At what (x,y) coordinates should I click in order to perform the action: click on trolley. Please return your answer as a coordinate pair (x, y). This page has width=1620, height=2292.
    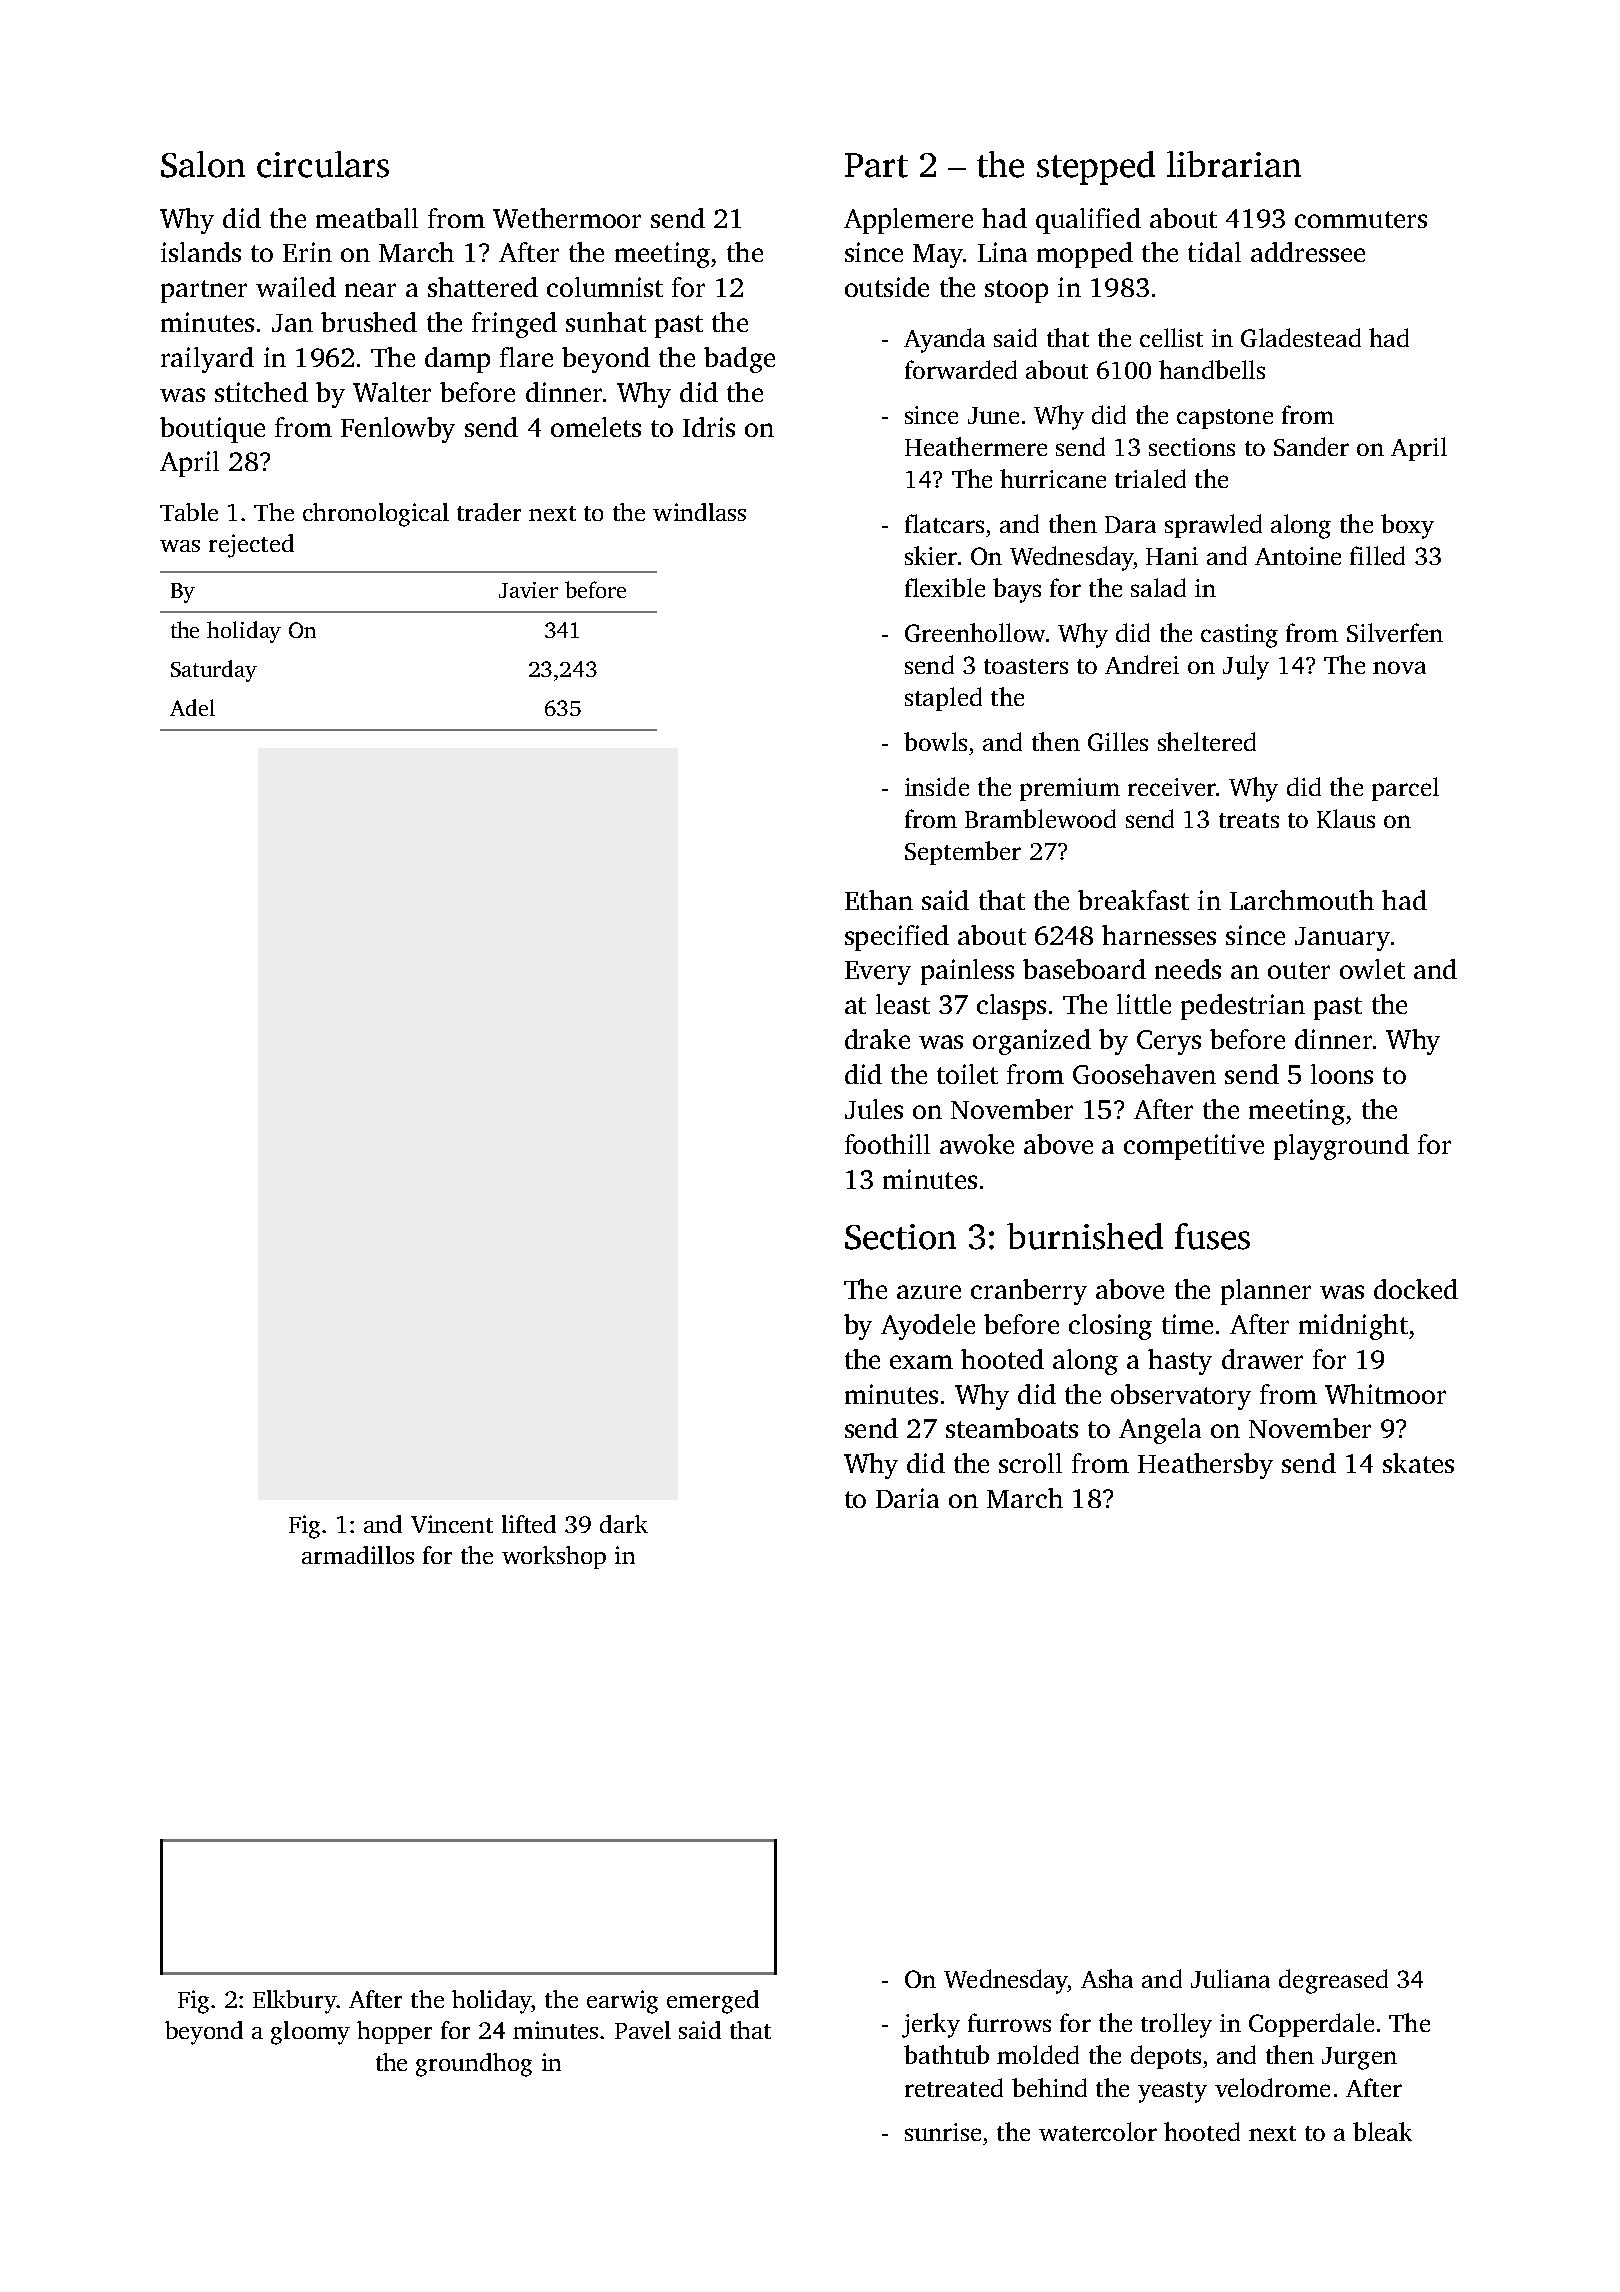
    Looking at the image, I should click on (1176, 2025).
